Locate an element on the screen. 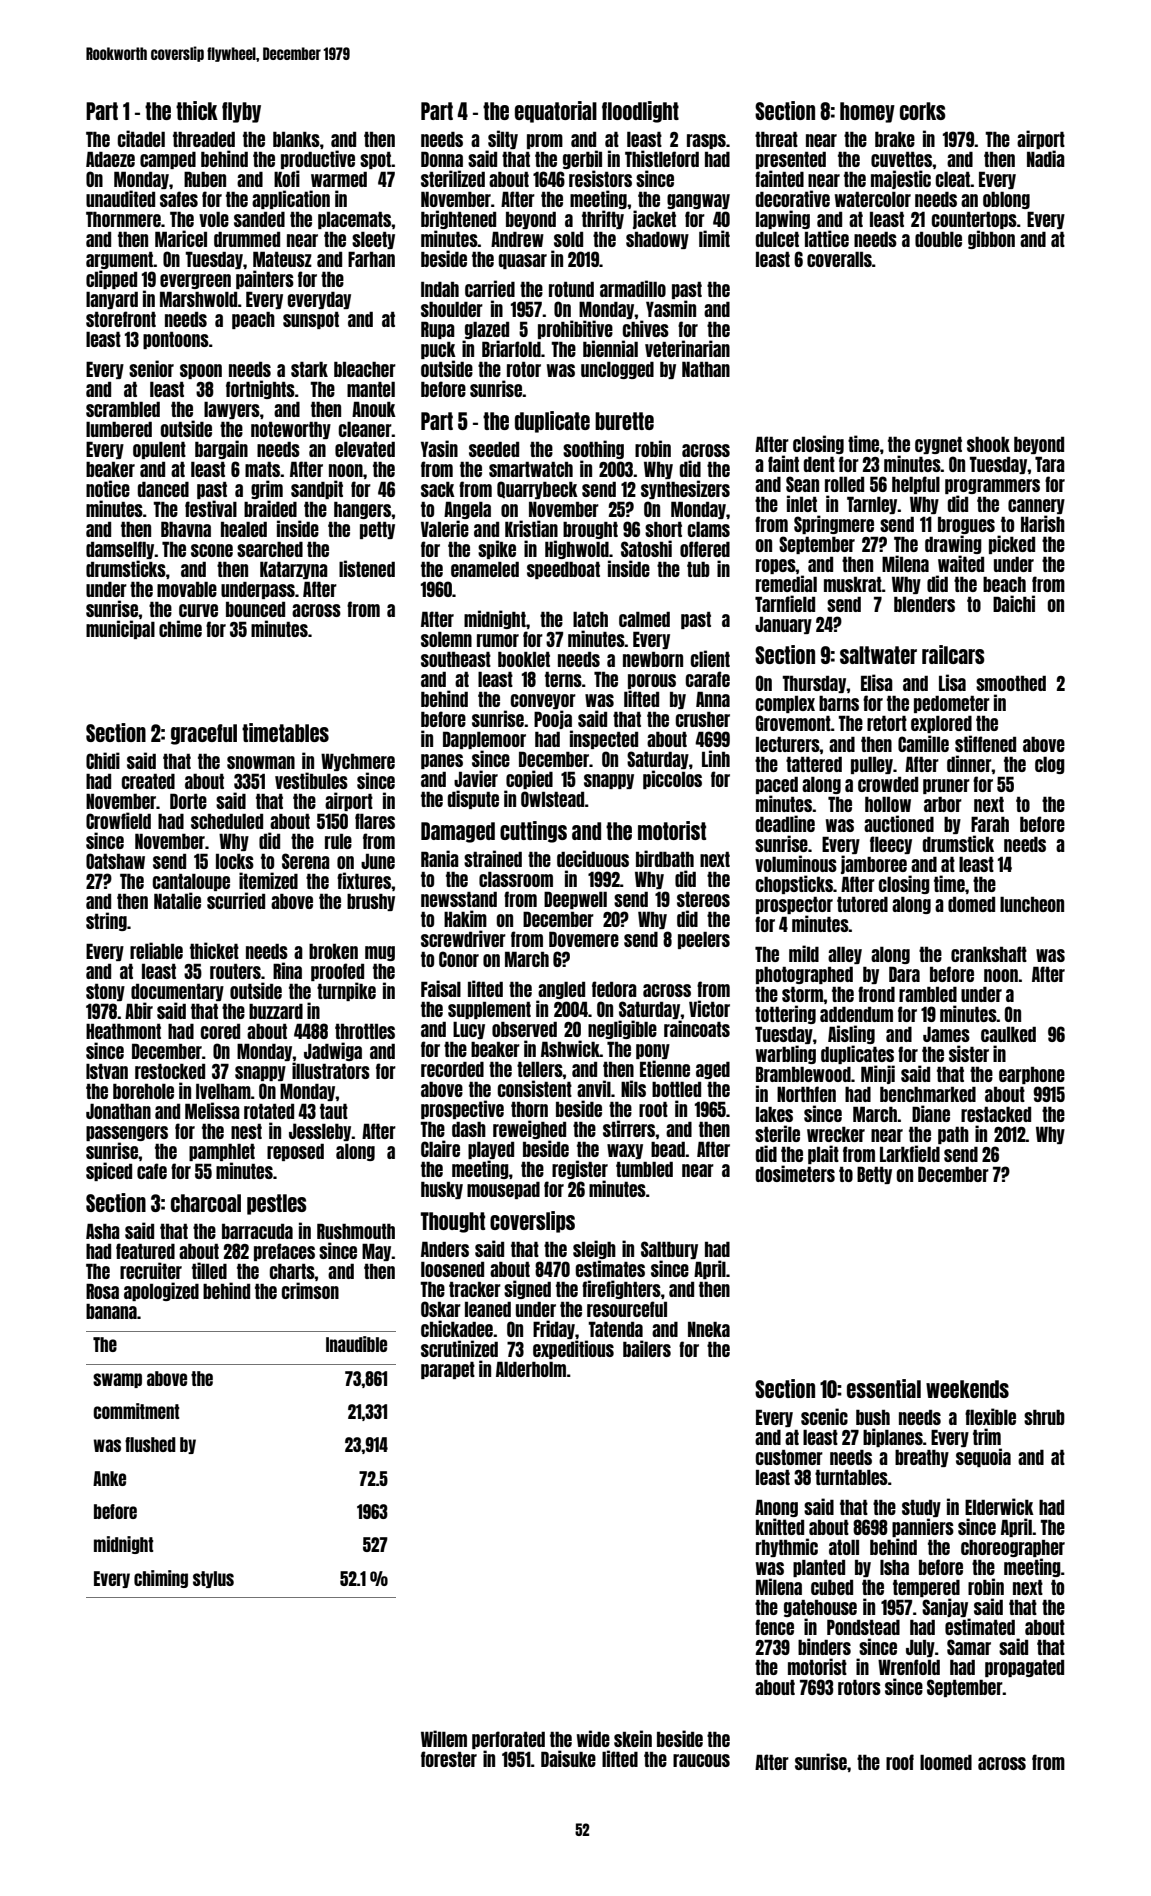  luncheon is located at coordinates (1032, 904).
